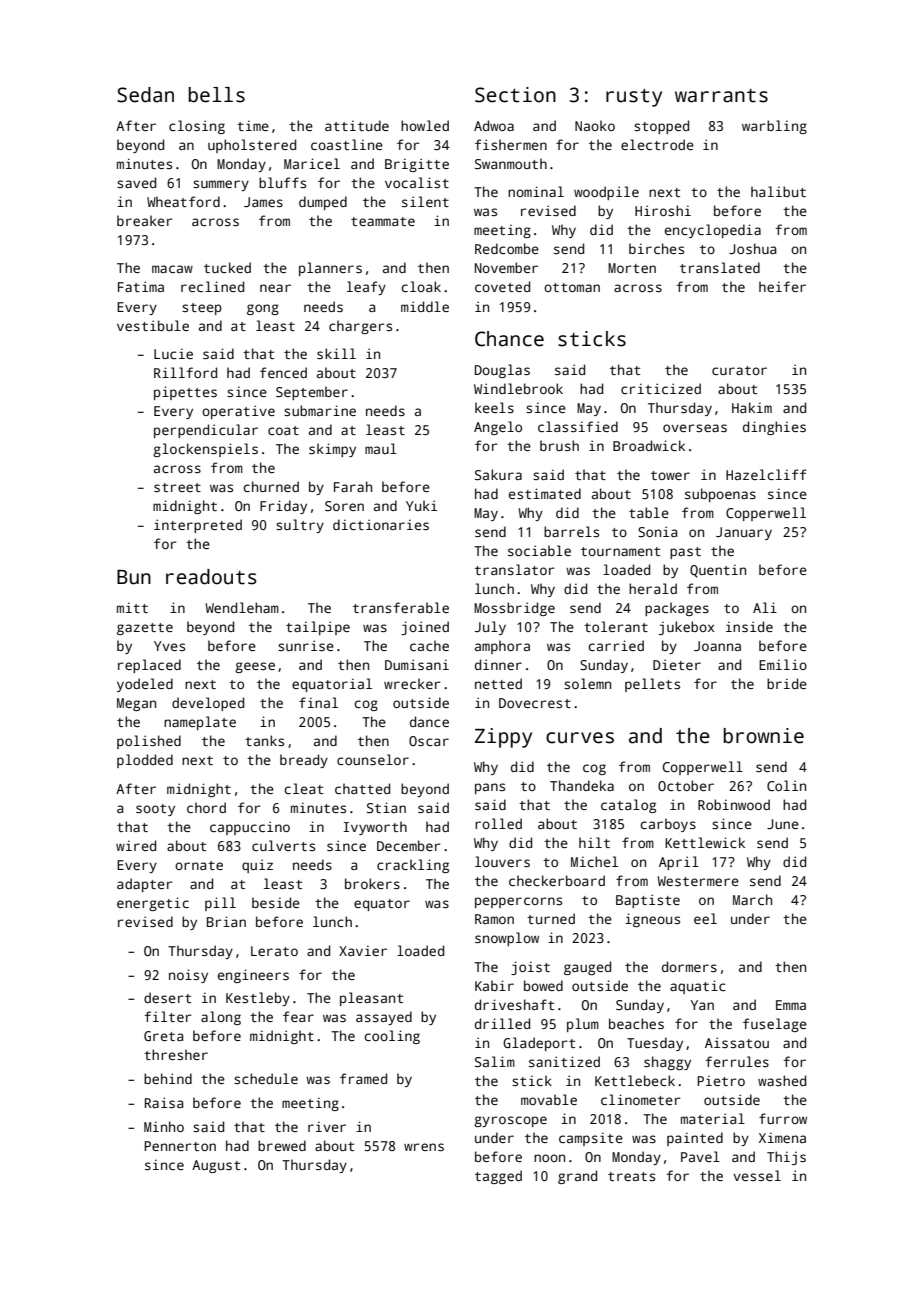  Describe the element at coordinates (502, 286) in the page. I see `coveted` at that location.
